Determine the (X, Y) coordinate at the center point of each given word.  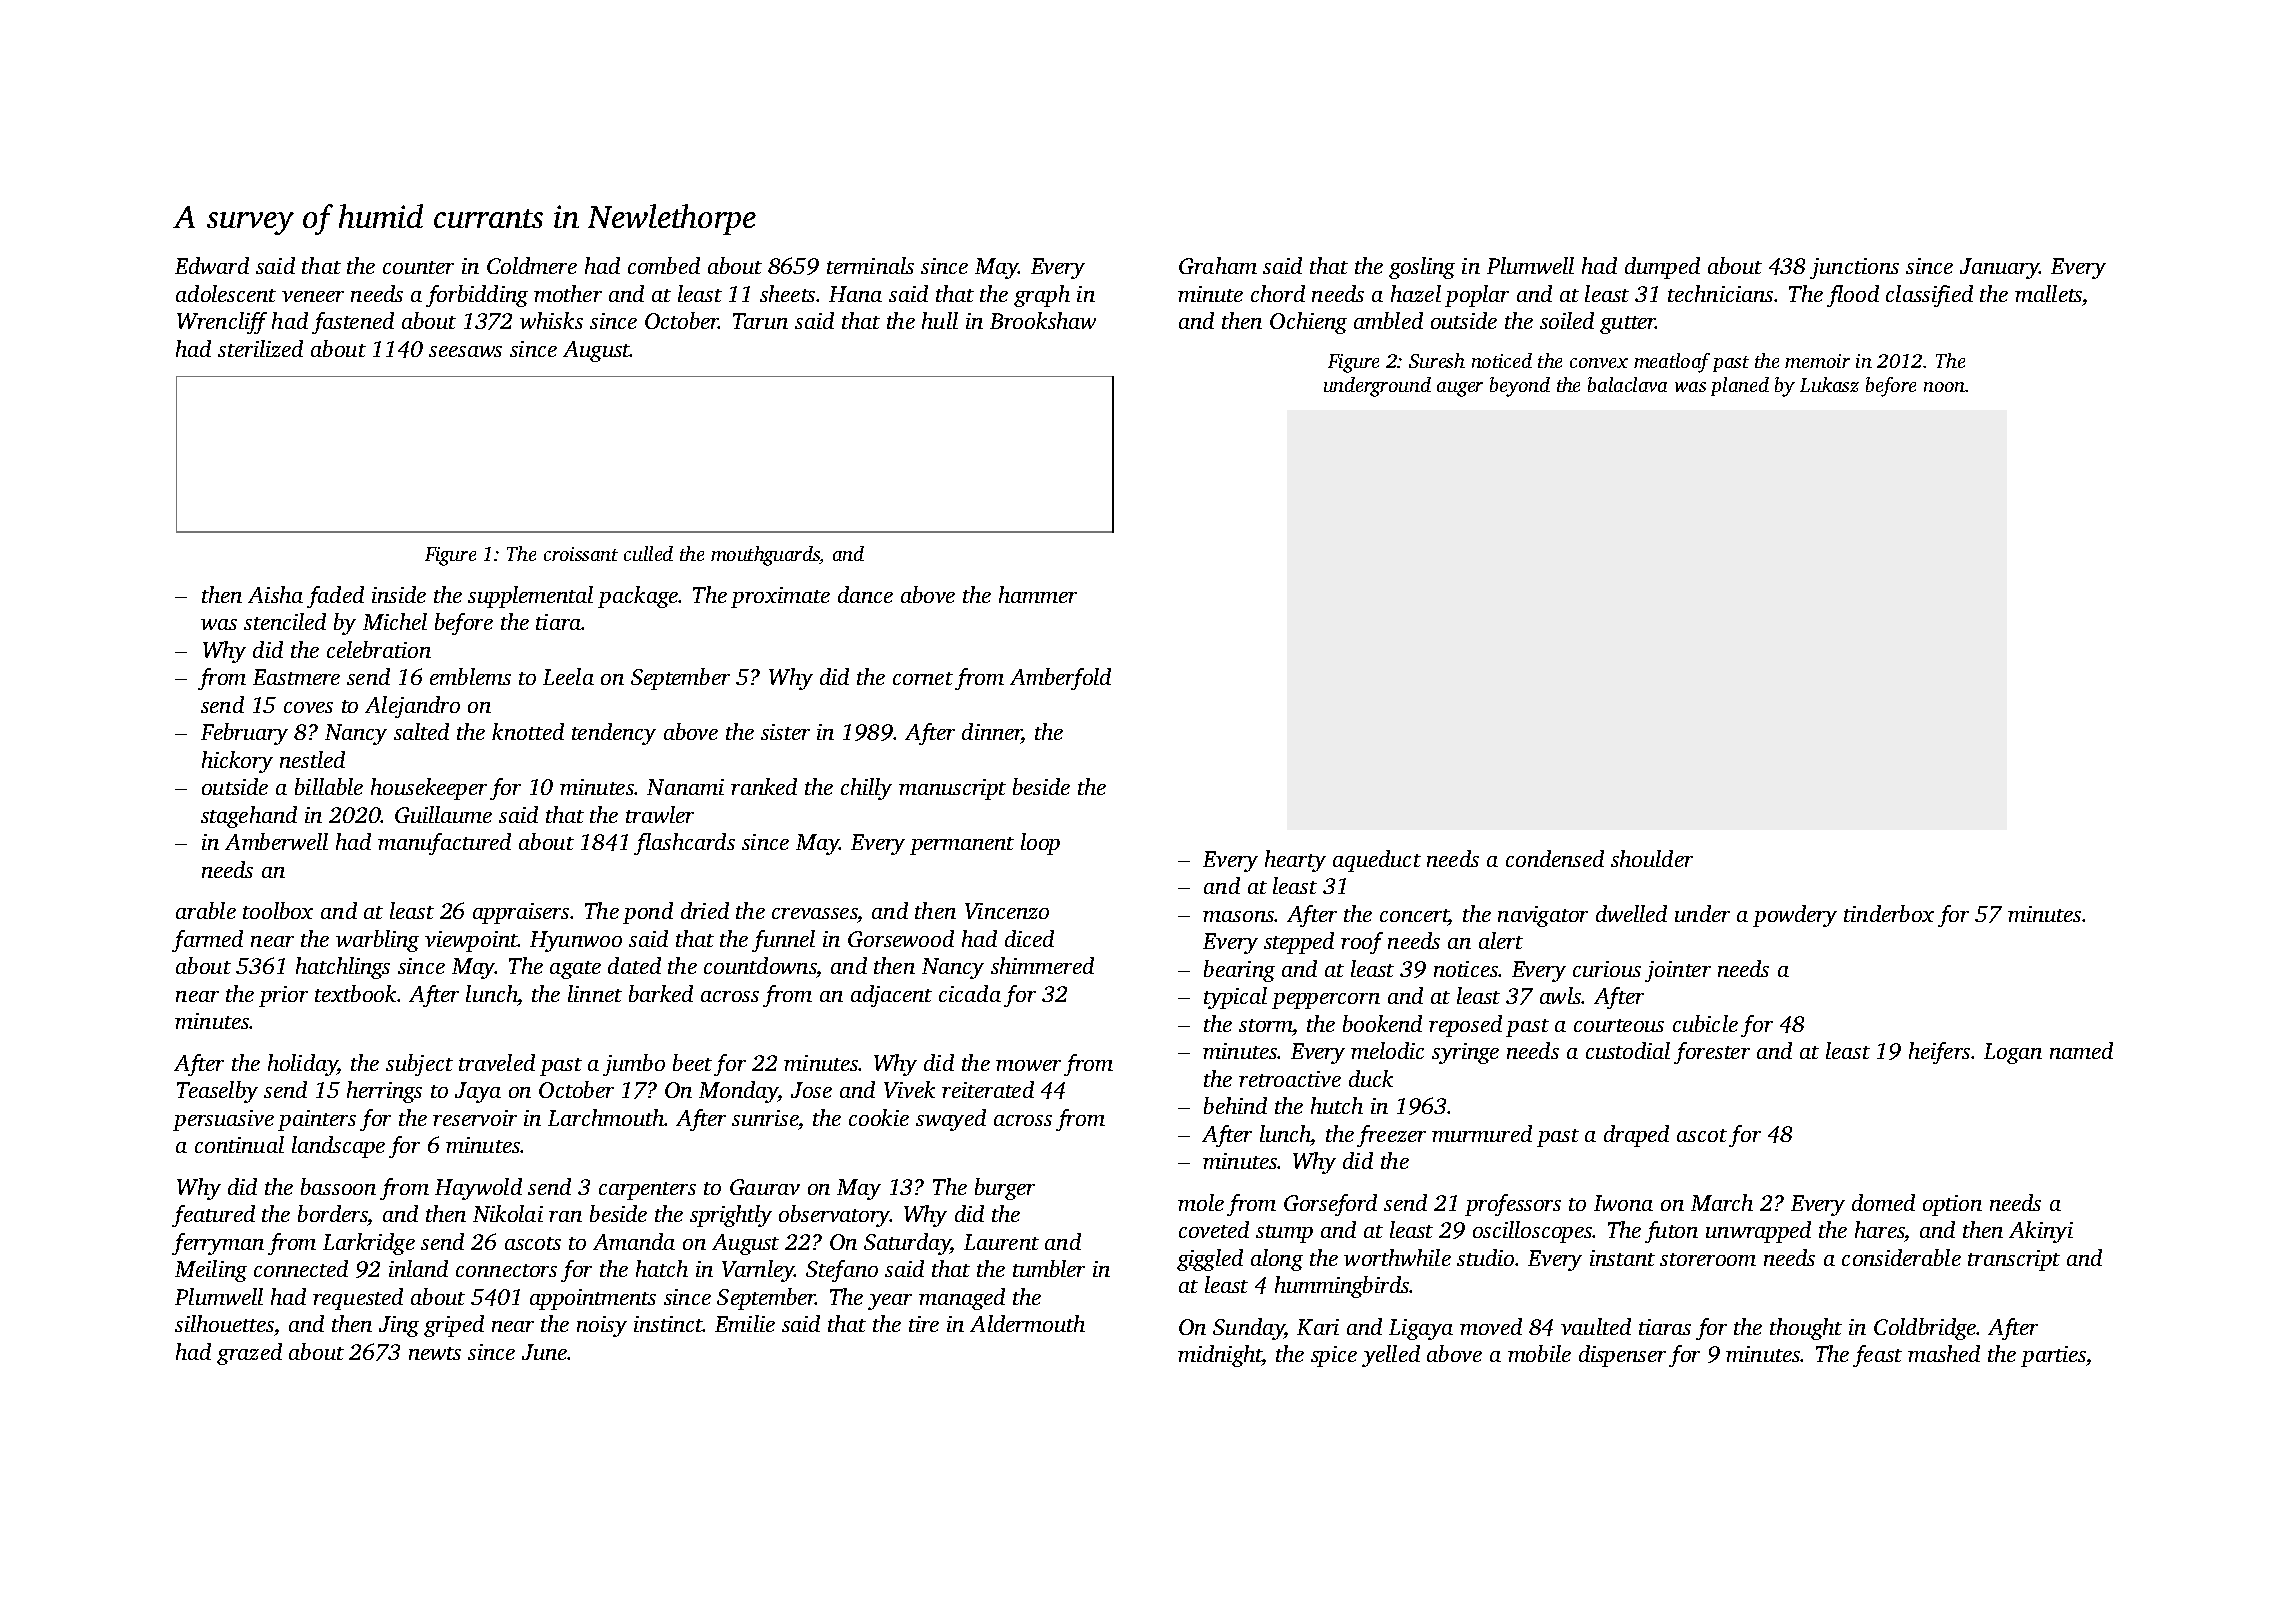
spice (1334, 1356)
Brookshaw (1043, 320)
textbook (355, 993)
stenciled (285, 621)
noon (1945, 387)
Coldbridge (1925, 1329)
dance (865, 594)
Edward (212, 265)
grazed (249, 1354)
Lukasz (1829, 384)
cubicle (1705, 1023)
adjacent (891, 996)
